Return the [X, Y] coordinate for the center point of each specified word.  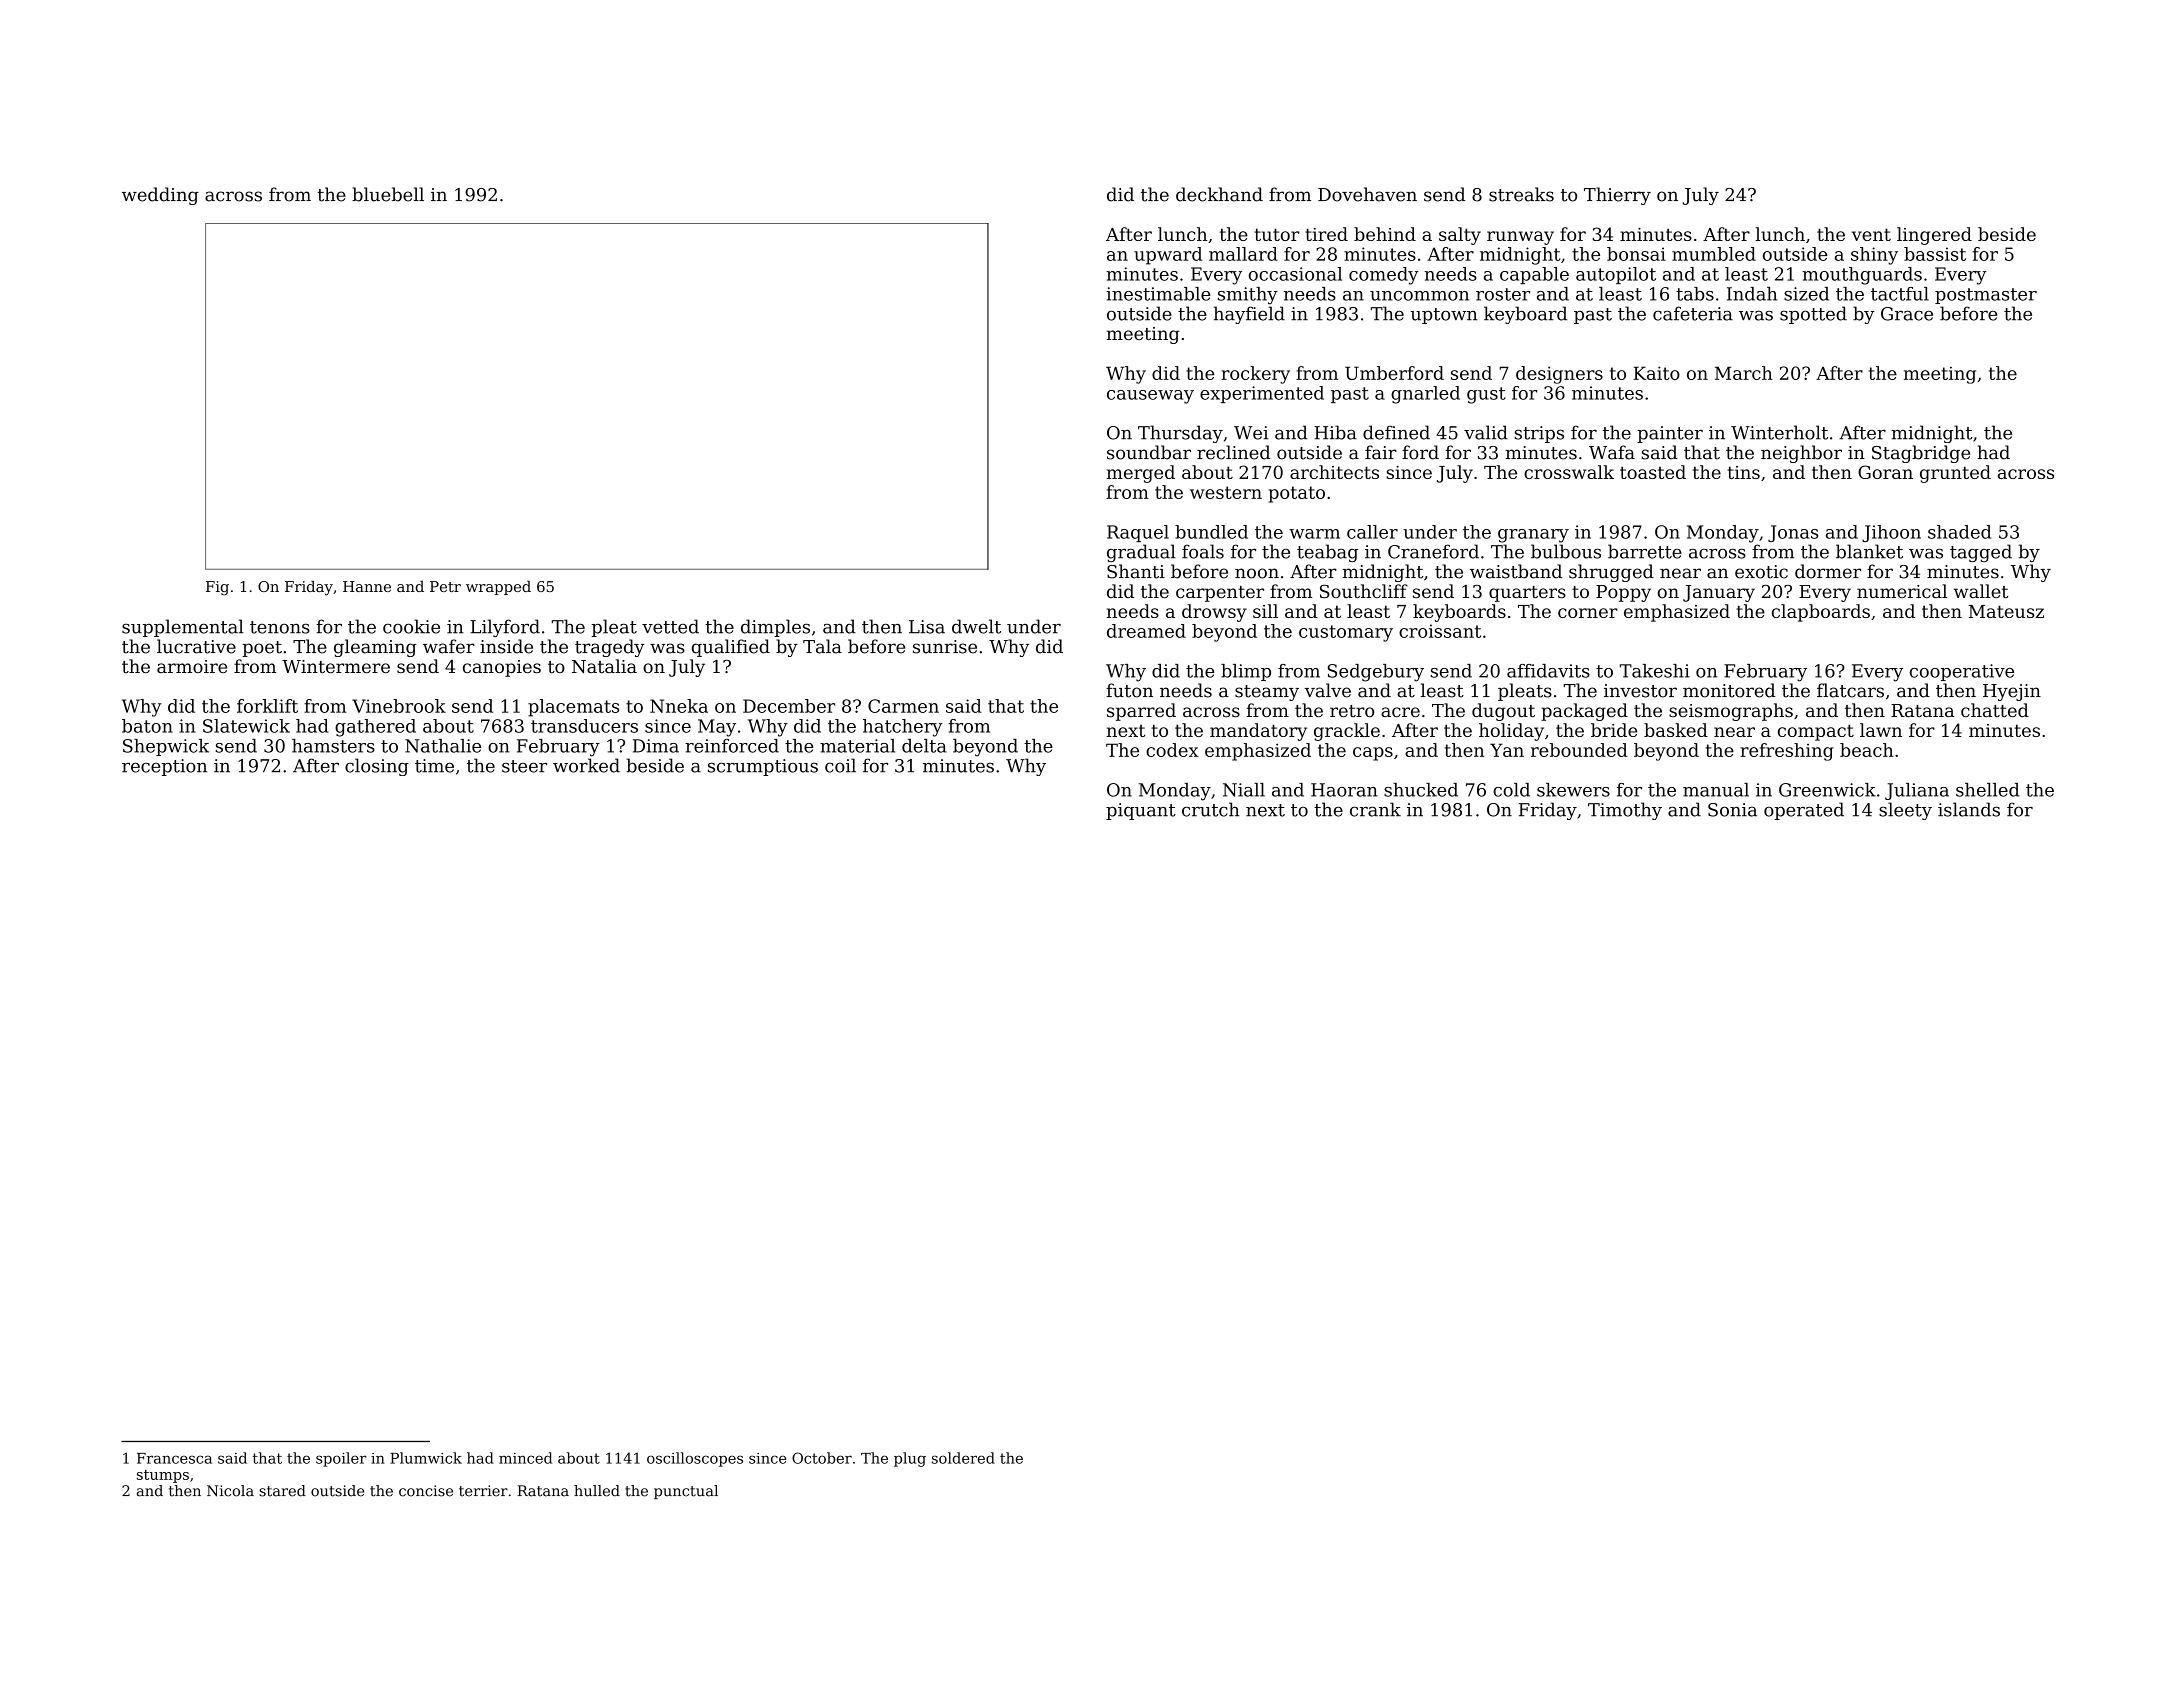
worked [586, 765]
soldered [963, 1458]
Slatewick [246, 726]
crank [1375, 809]
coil [840, 765]
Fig [217, 588]
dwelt [976, 626]
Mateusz [2006, 611]
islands [1969, 809]
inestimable [1158, 294]
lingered [1934, 236]
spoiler [341, 1459]
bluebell [388, 194]
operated [1804, 811]
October [822, 1458]
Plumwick [426, 1458]
